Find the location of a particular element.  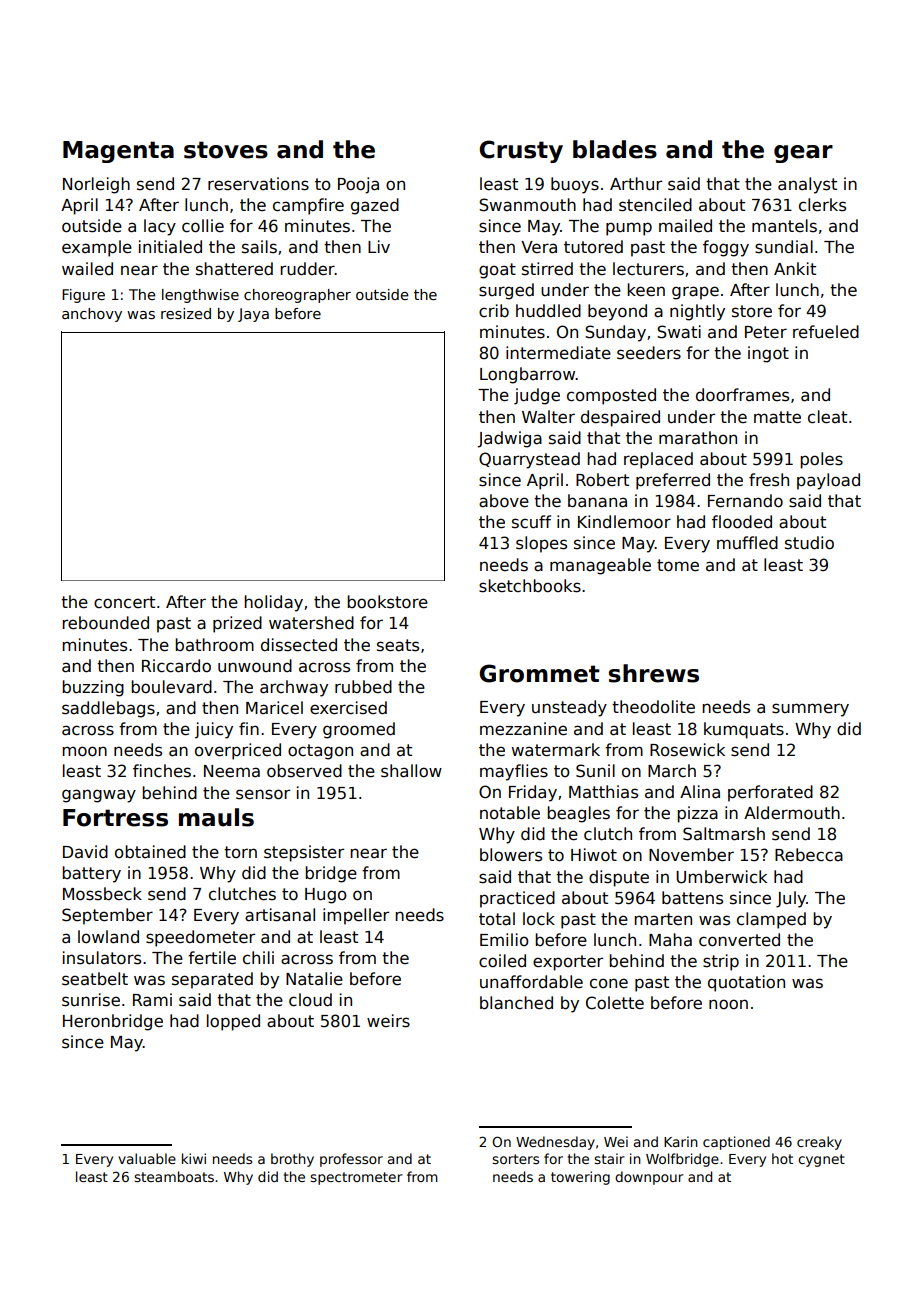

Mossbeck is located at coordinates (102, 894).
